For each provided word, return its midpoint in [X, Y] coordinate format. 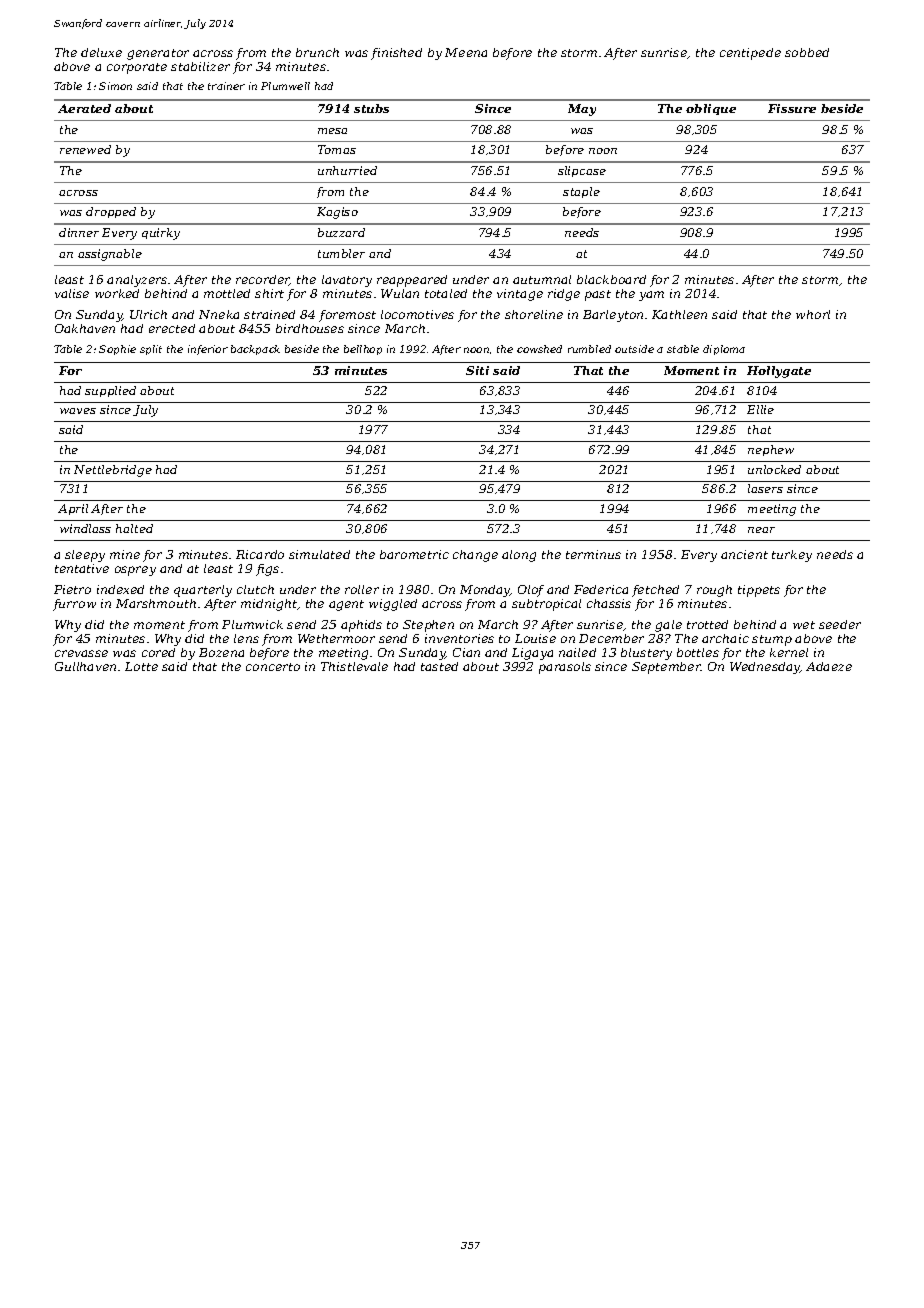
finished [396, 54]
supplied [110, 391]
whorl [813, 314]
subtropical [546, 605]
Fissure [792, 108]
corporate [137, 68]
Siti [477, 370]
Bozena [221, 652]
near [761, 530]
